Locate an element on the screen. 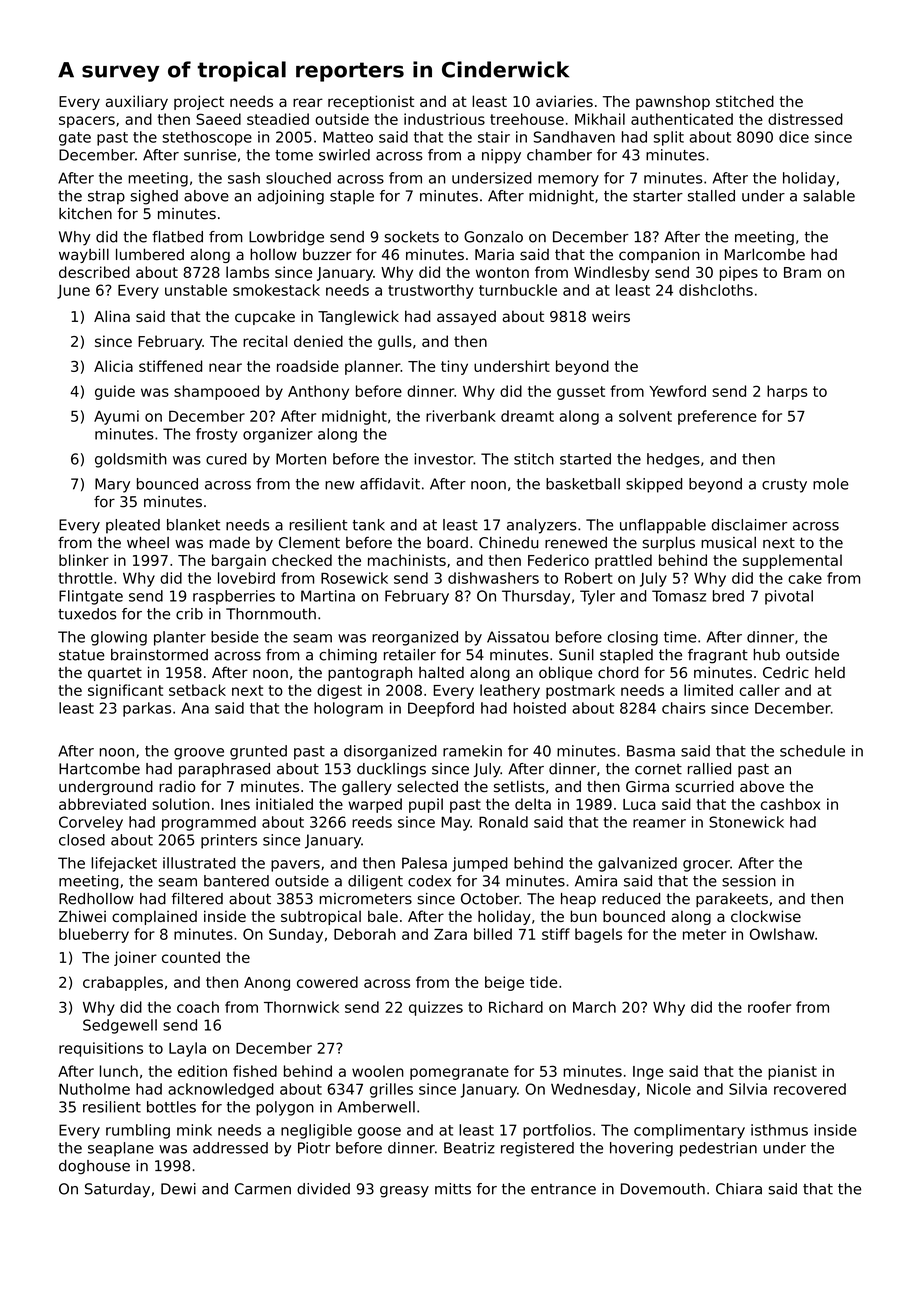  Dewi is located at coordinates (178, 1189).
